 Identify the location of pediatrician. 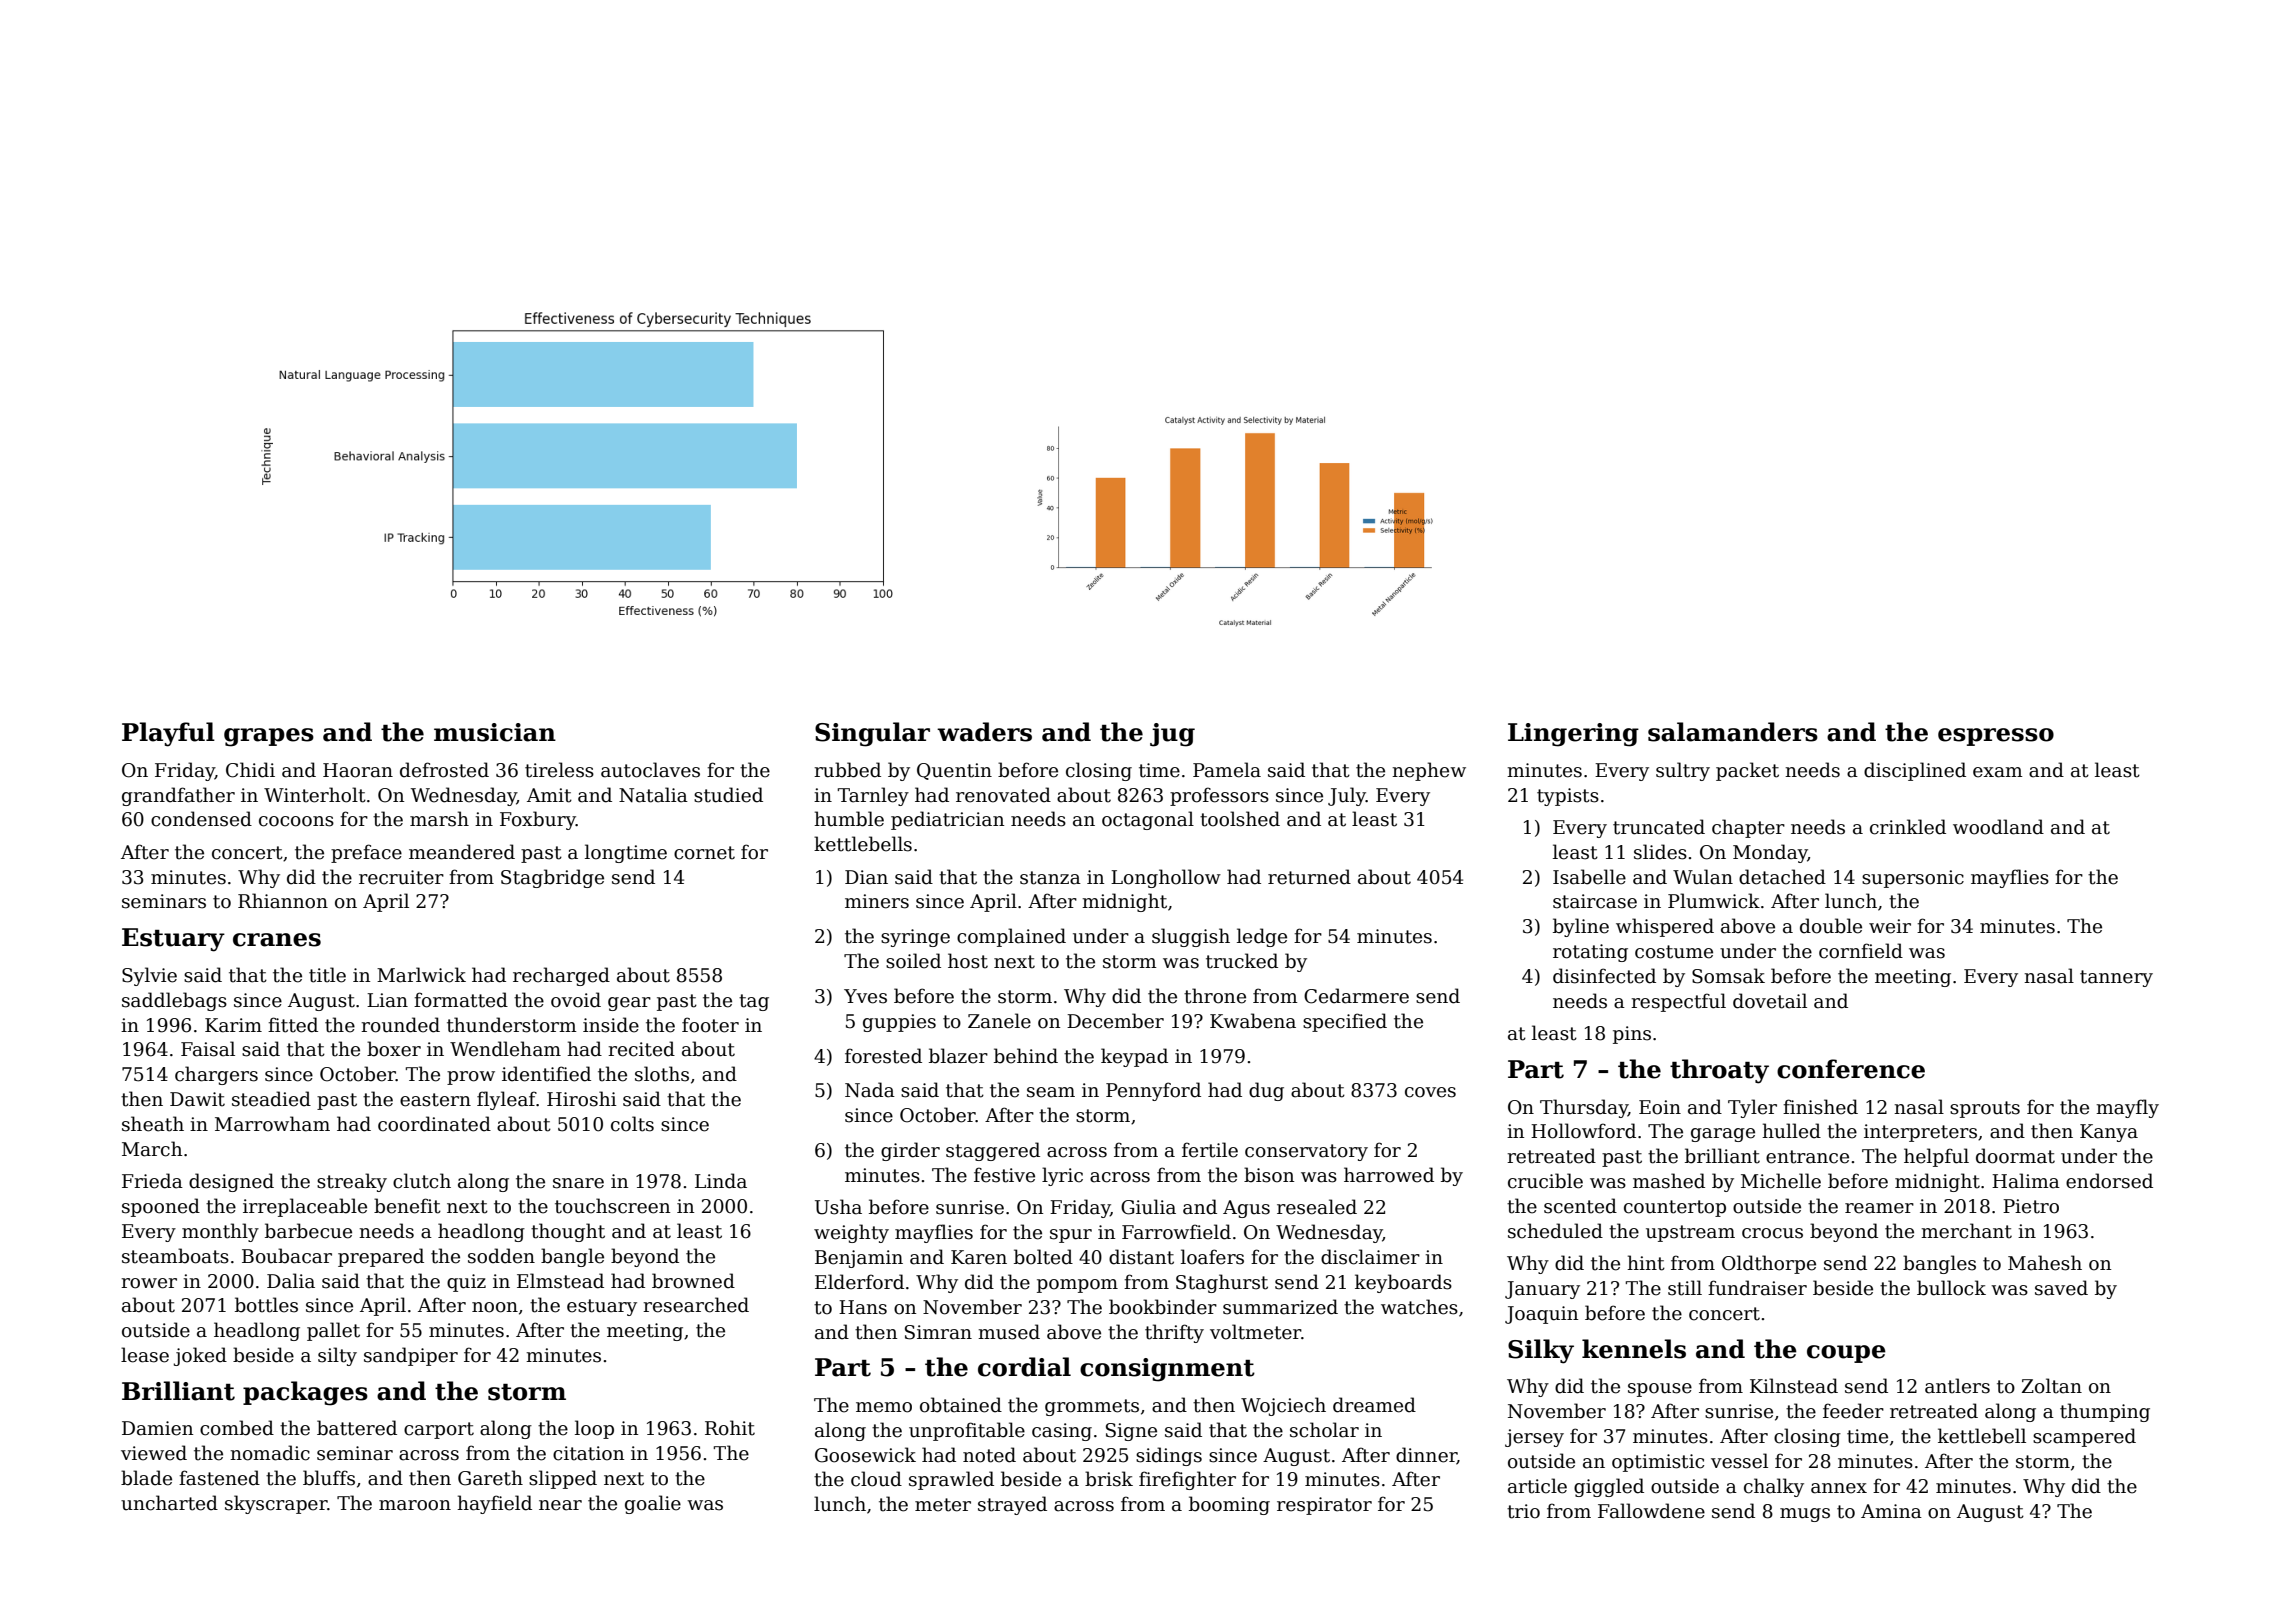
(947, 820).
